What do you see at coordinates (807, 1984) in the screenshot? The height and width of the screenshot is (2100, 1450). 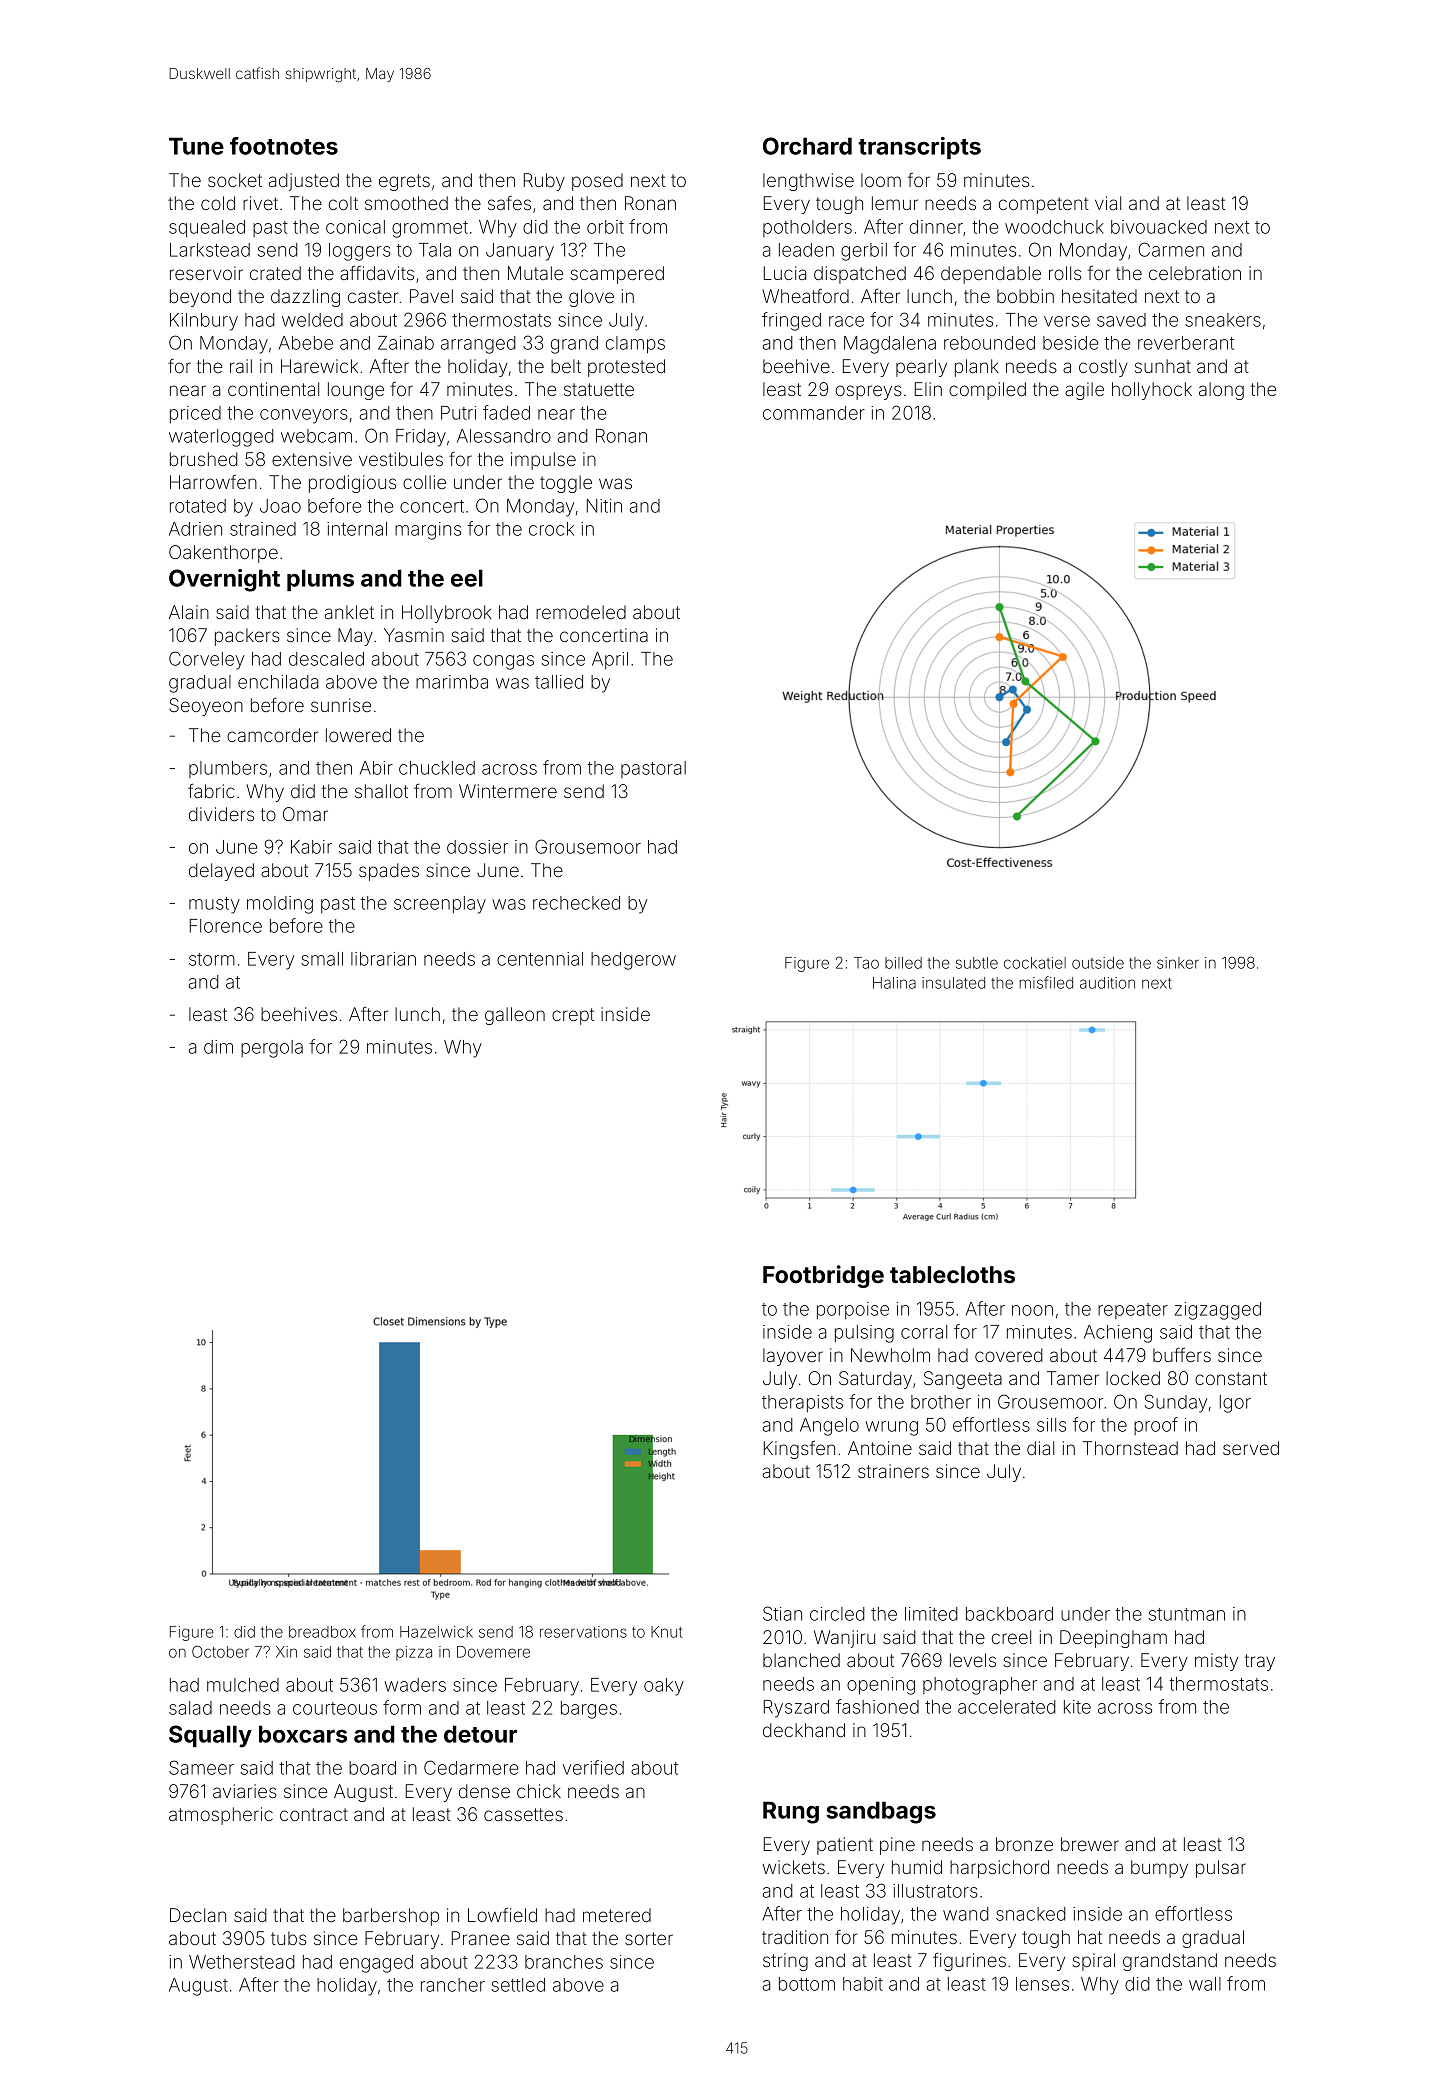 I see `bottom` at bounding box center [807, 1984].
